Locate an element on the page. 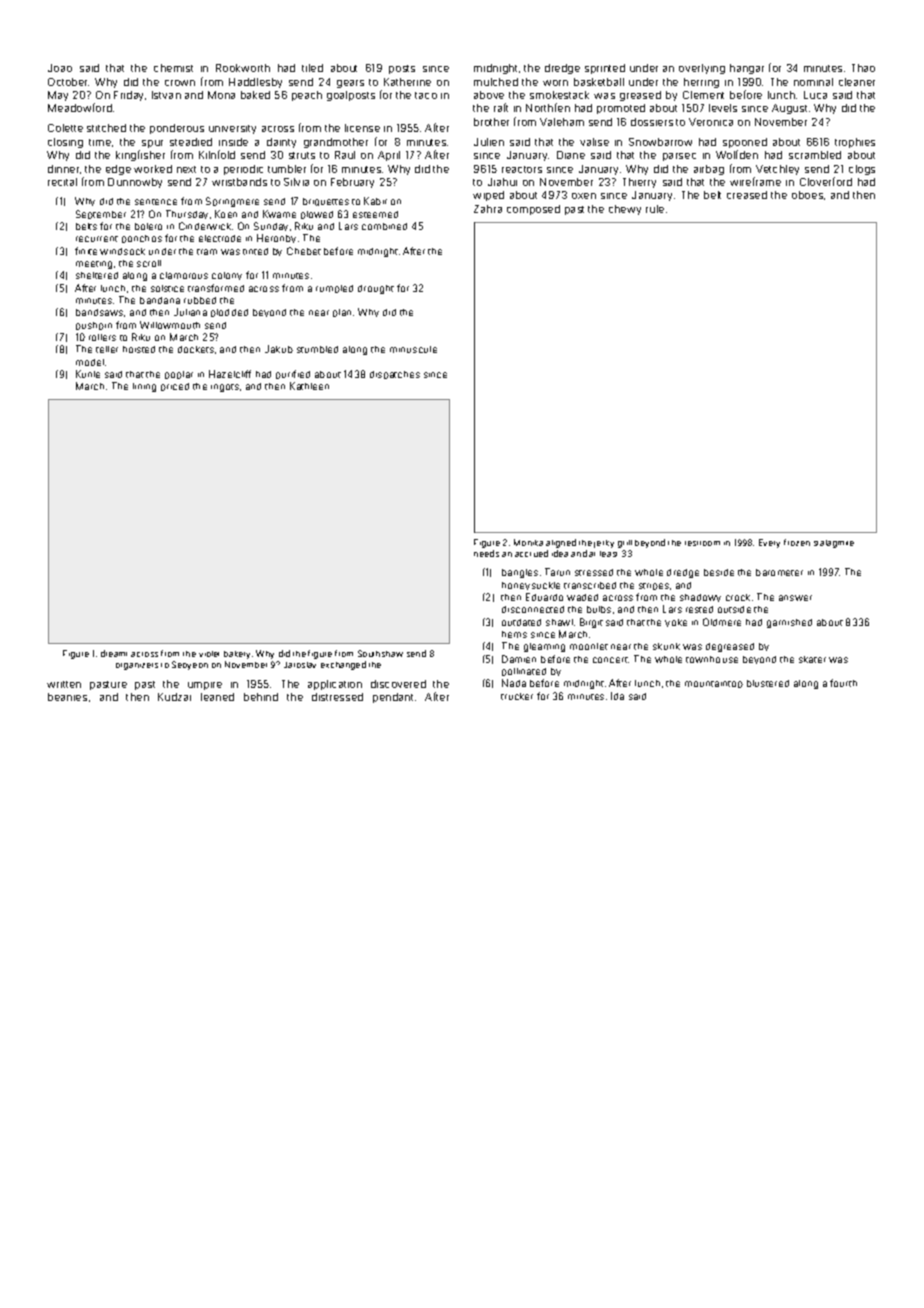 This document has width=924, height=1308. raft is located at coordinates (501, 107).
